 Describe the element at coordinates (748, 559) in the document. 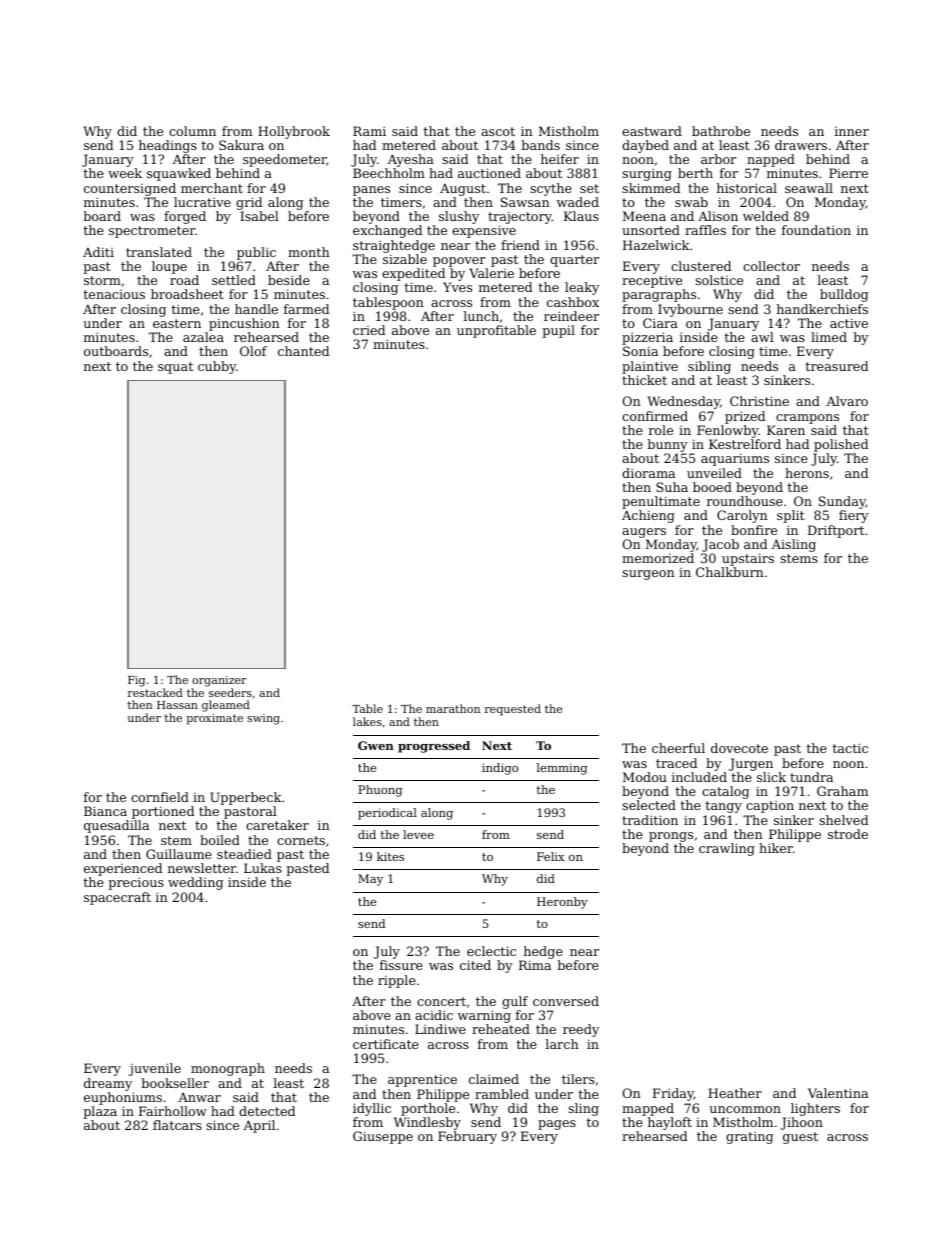

I see `upstairs` at that location.
